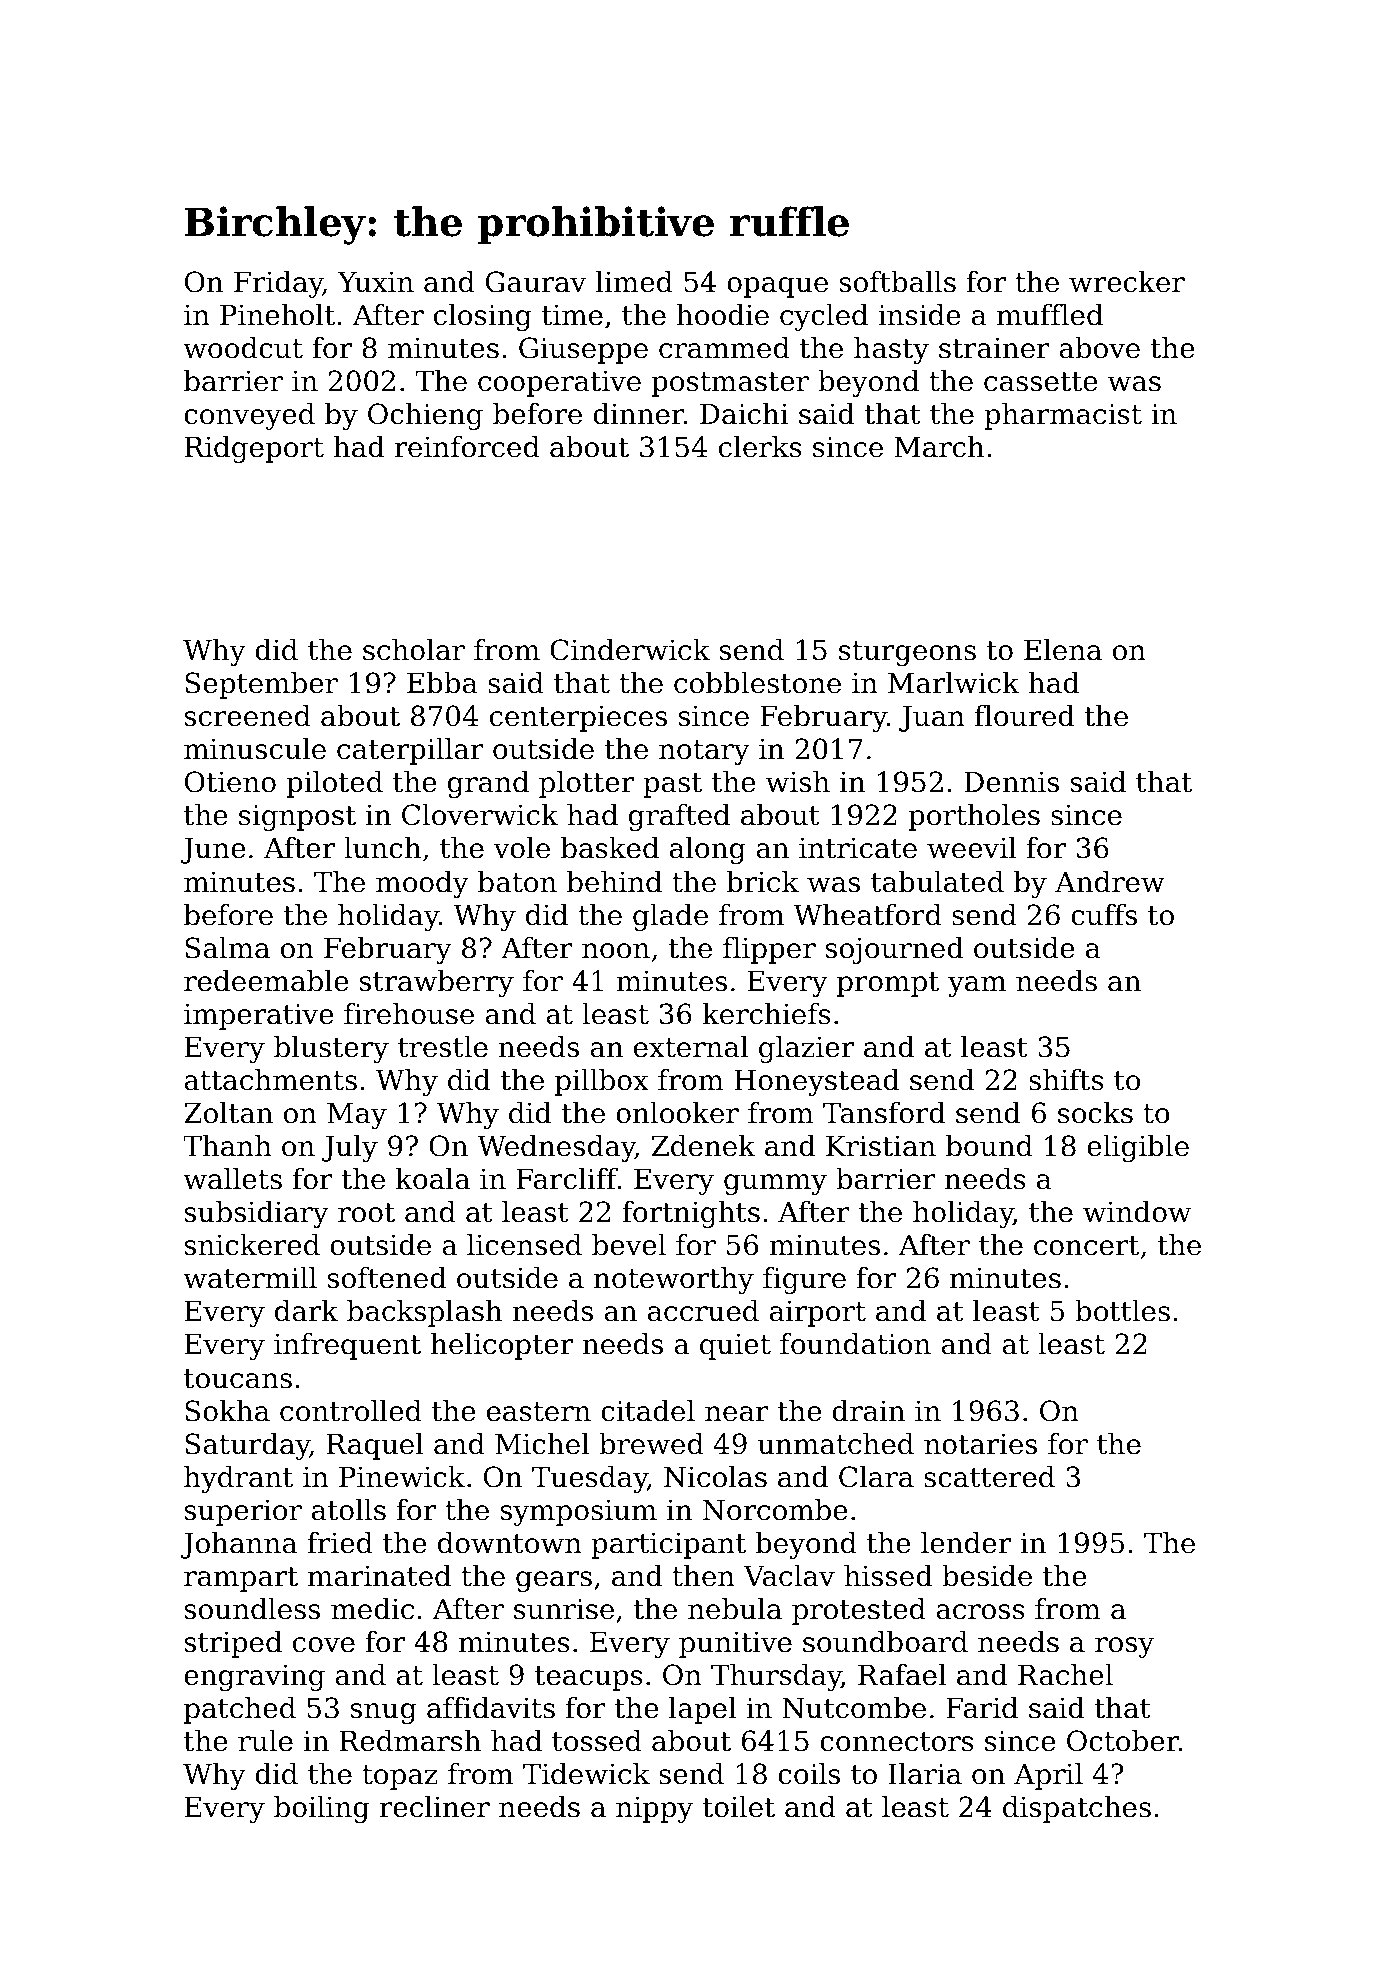 The width and height of the screenshot is (1386, 1969). Describe the element at coordinates (366, 1213) in the screenshot. I see `root` at that location.
